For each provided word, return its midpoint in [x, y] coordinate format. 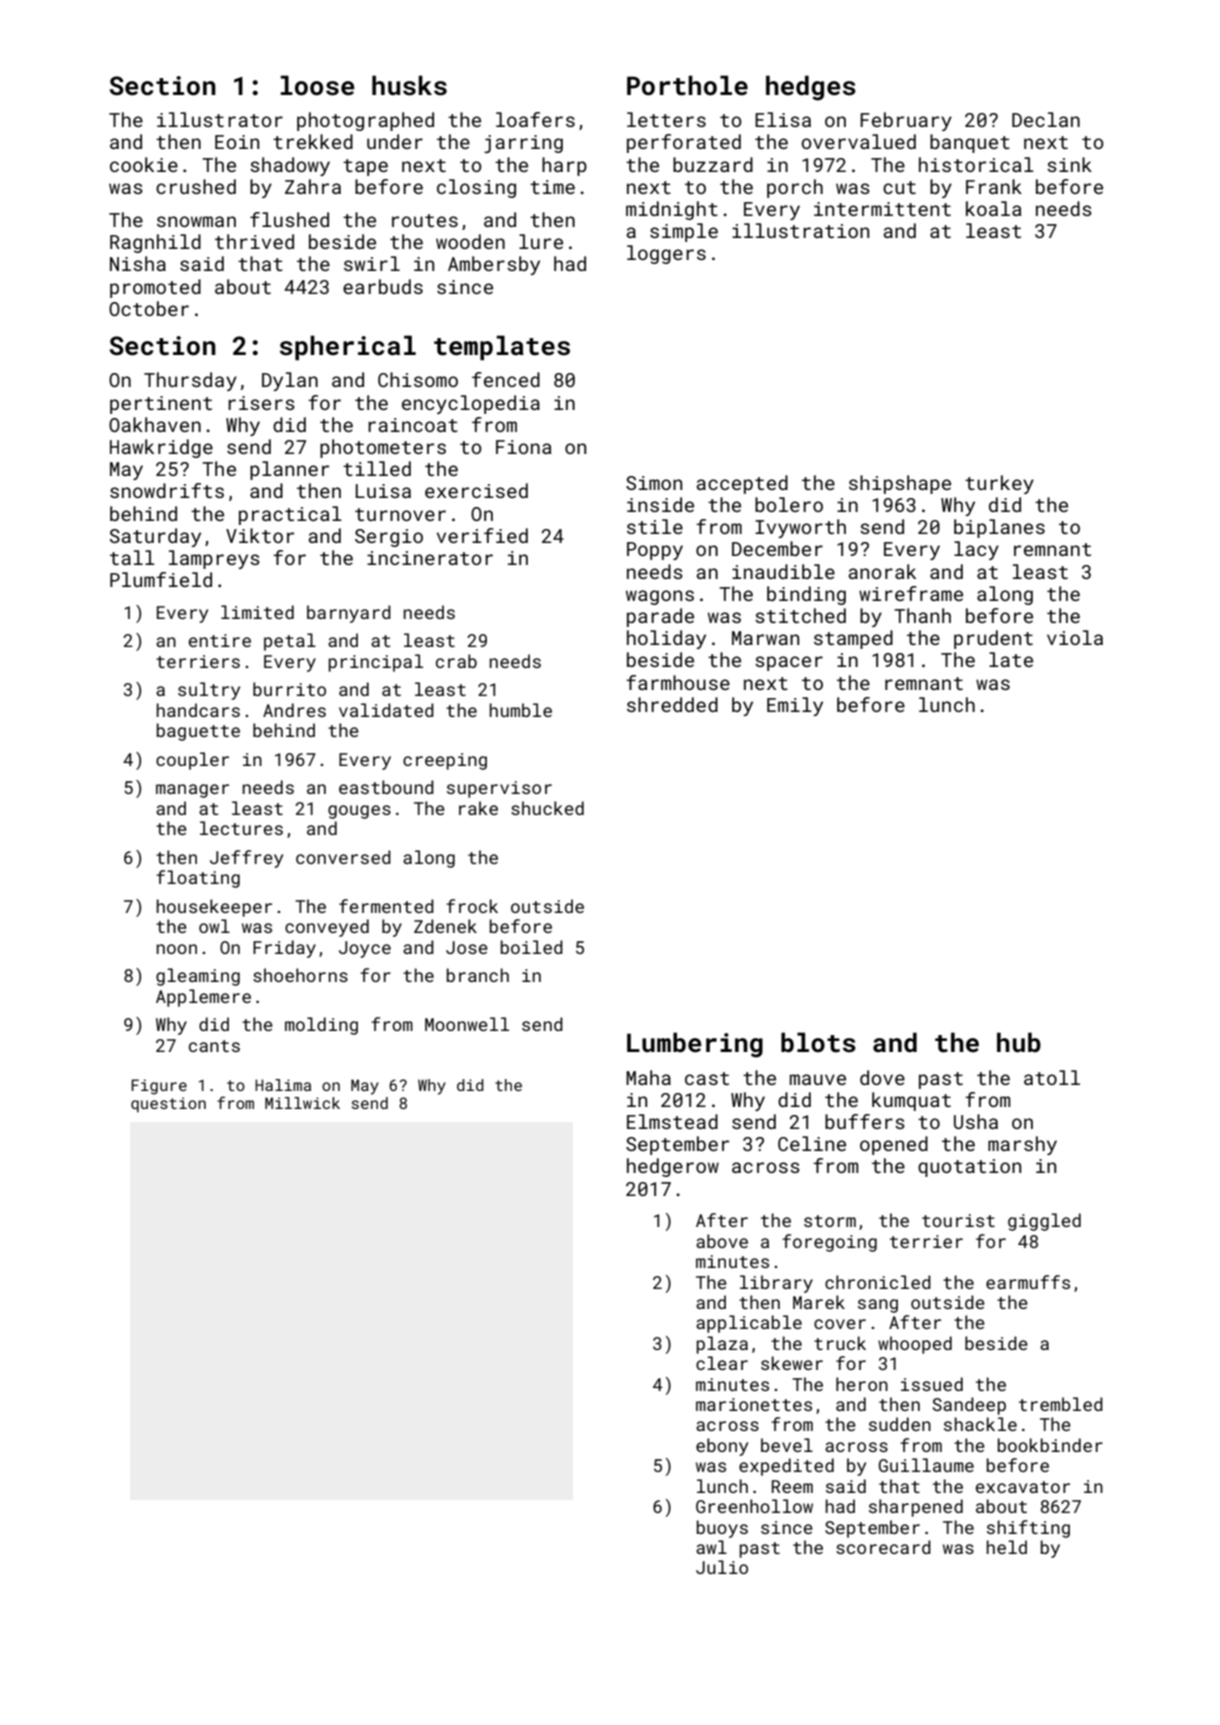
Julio [722, 1567]
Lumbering [695, 1045]
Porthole [687, 85]
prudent [993, 639]
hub [1019, 1042]
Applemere [203, 998]
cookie [144, 164]
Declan [1046, 119]
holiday [666, 639]
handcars [198, 710]
